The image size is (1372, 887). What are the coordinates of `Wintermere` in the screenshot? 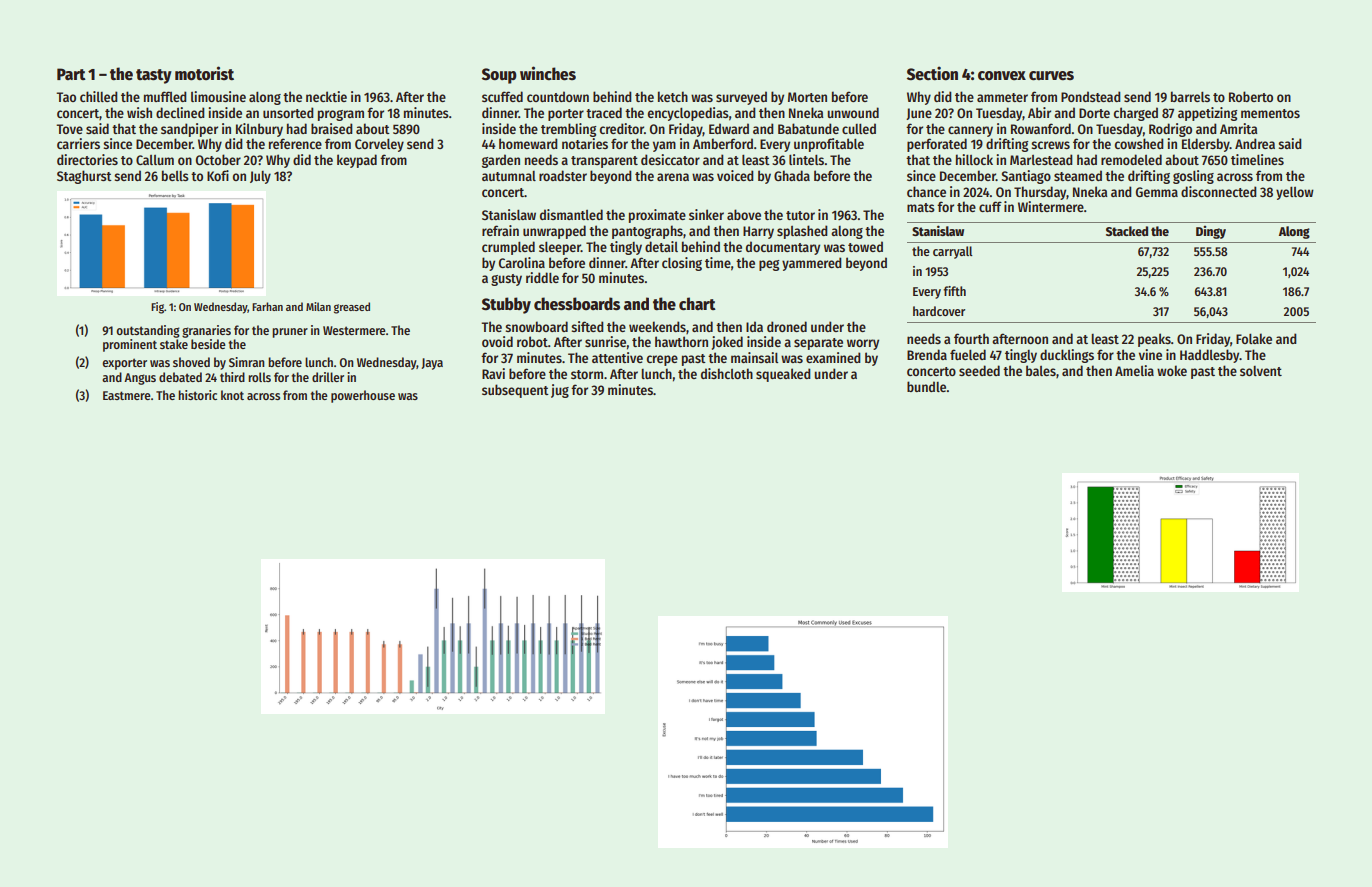 It's located at (1051, 206).
